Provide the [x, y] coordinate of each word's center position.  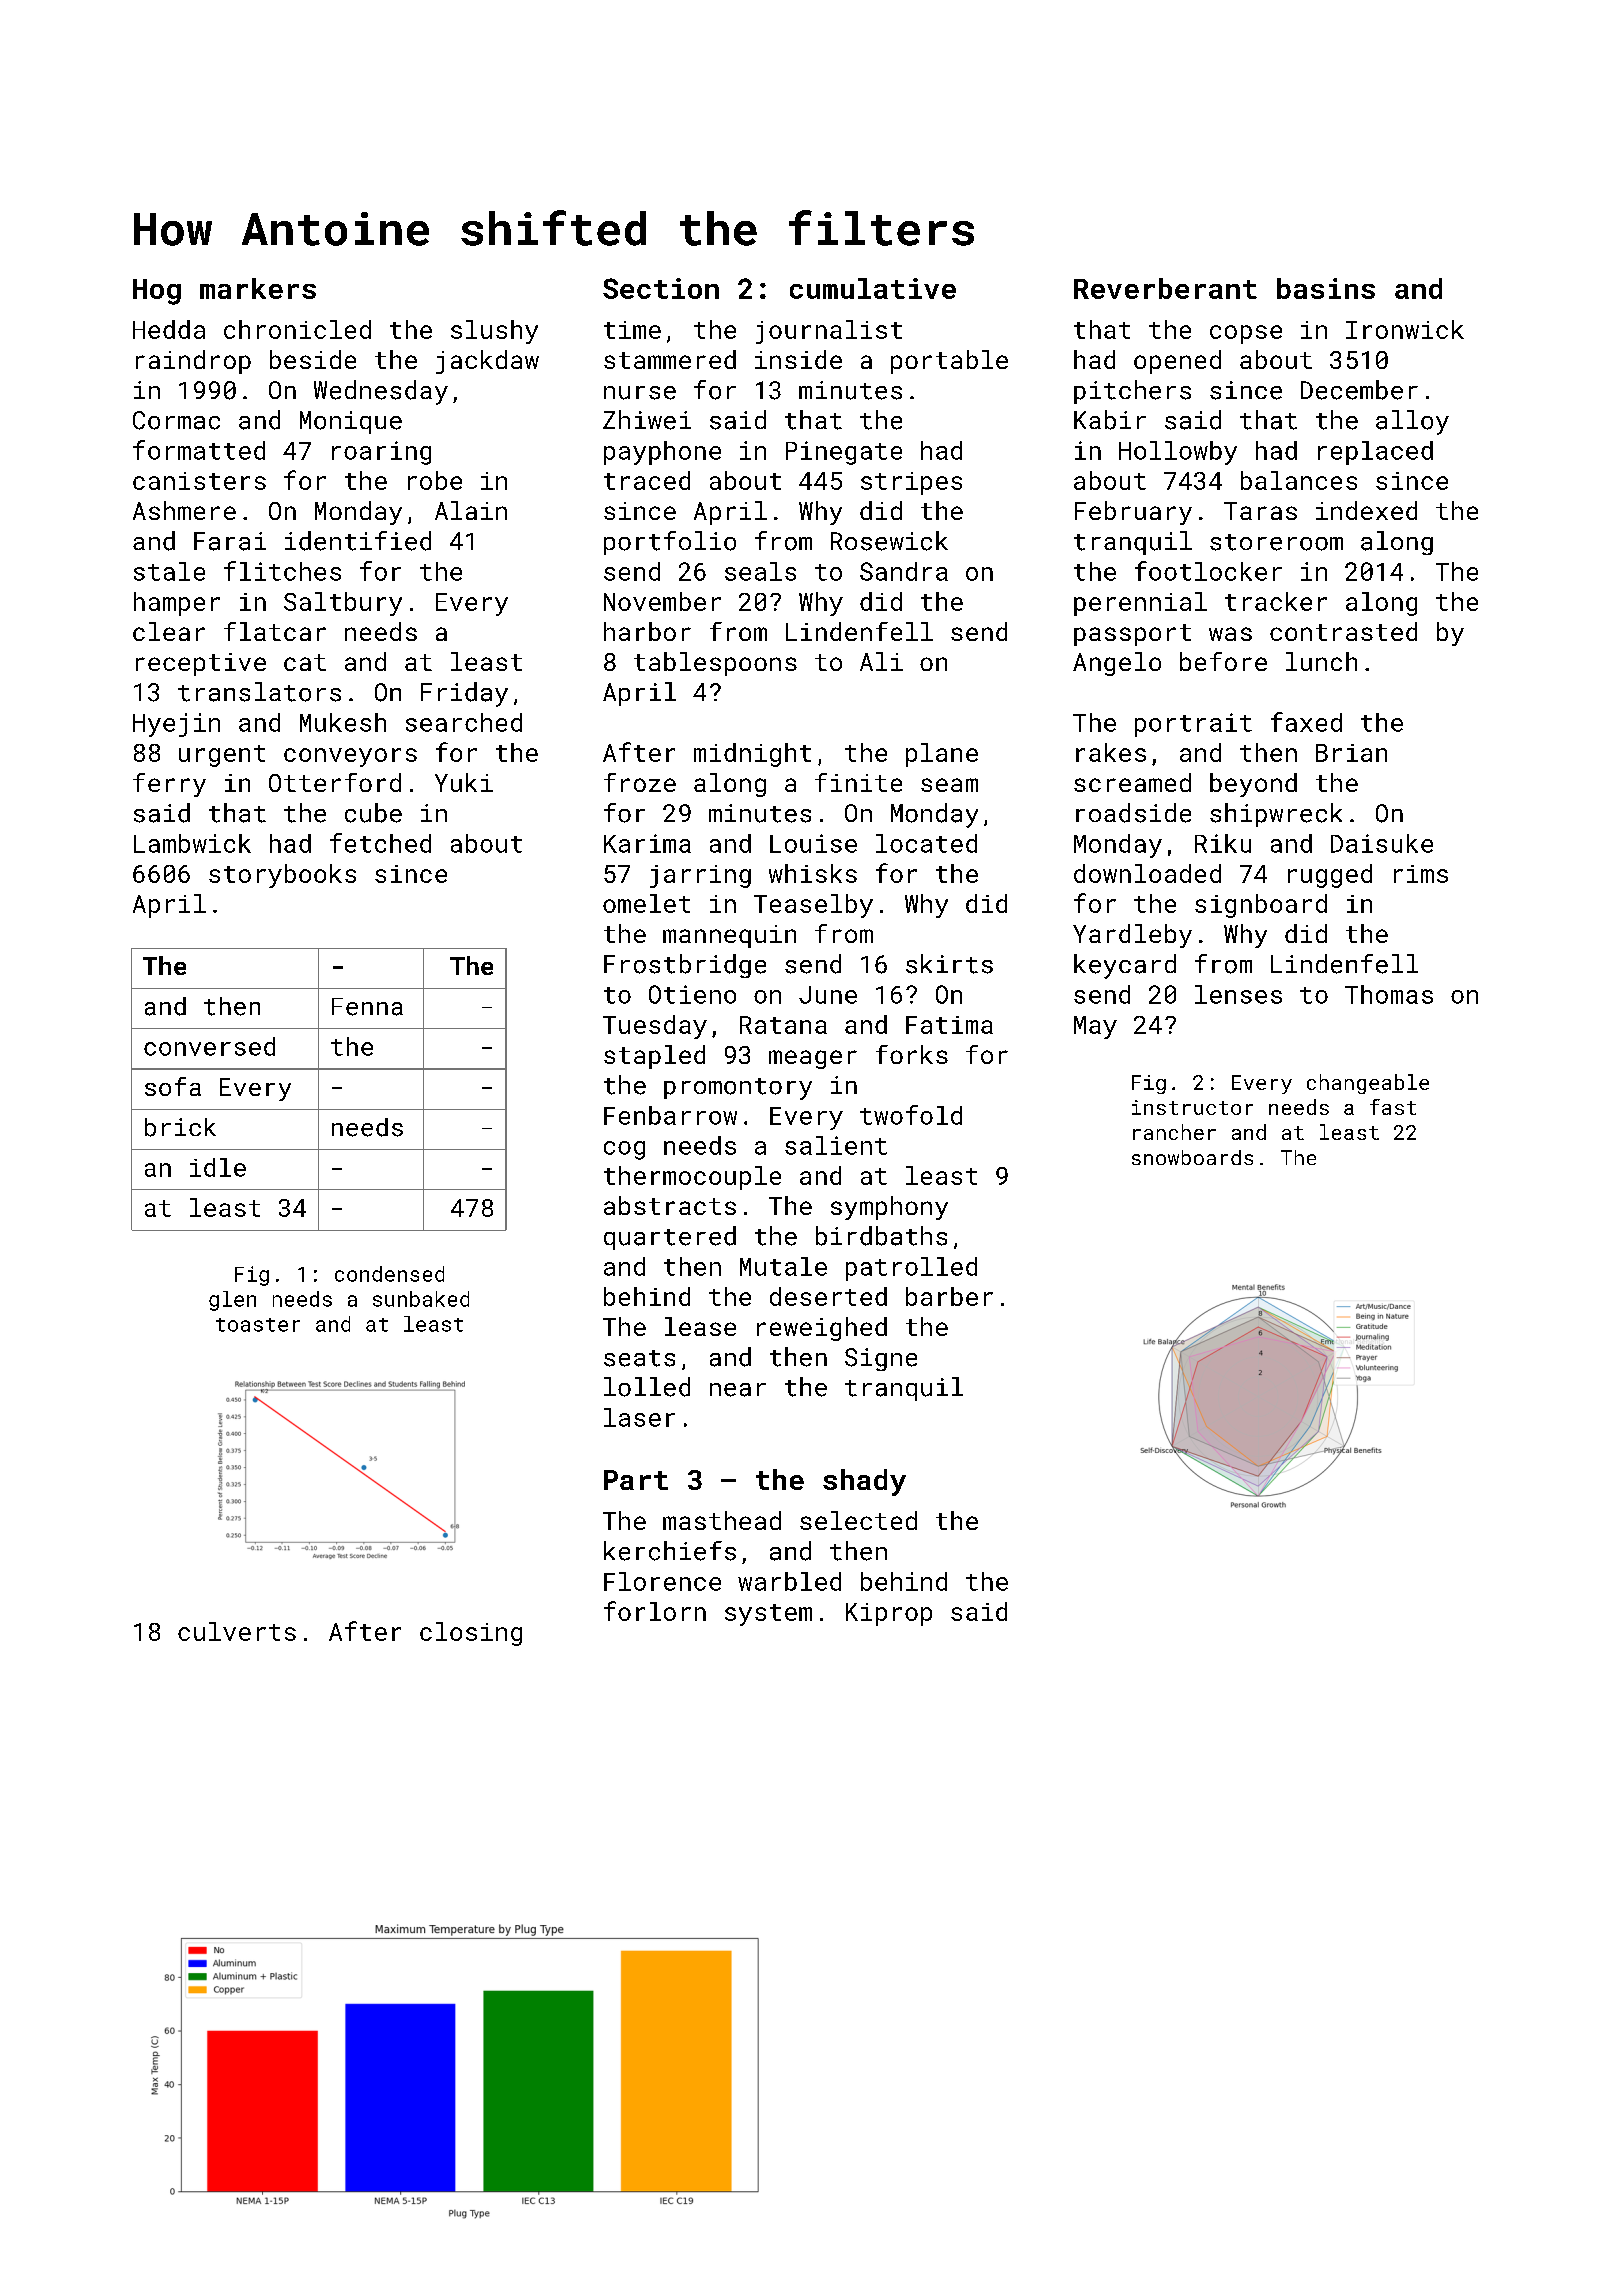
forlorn [655, 1611]
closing [471, 1634]
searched [464, 722]
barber [949, 1296]
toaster [258, 1325]
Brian [1351, 753]
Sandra [904, 571]
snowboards [1192, 1157]
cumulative [873, 288]
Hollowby [1178, 453]
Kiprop [889, 1614]
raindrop [193, 362]
